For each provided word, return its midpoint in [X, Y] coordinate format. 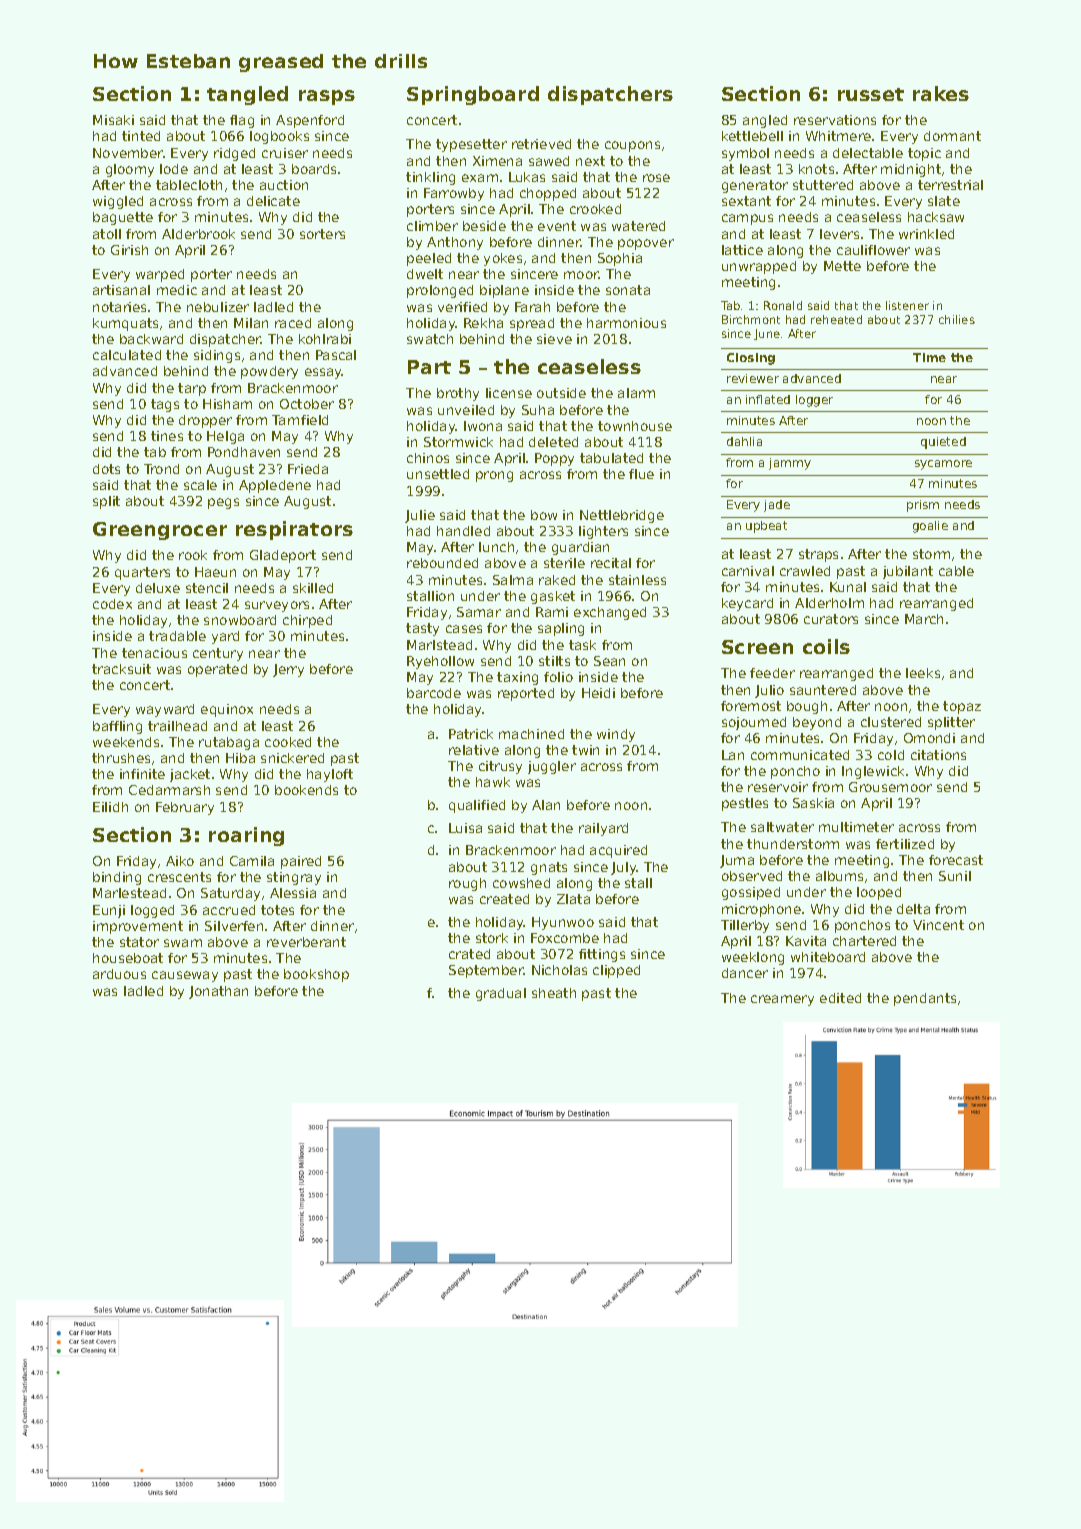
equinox [227, 710]
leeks [923, 673]
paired [301, 862]
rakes [941, 93]
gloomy [130, 170]
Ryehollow [440, 662]
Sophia [620, 259]
